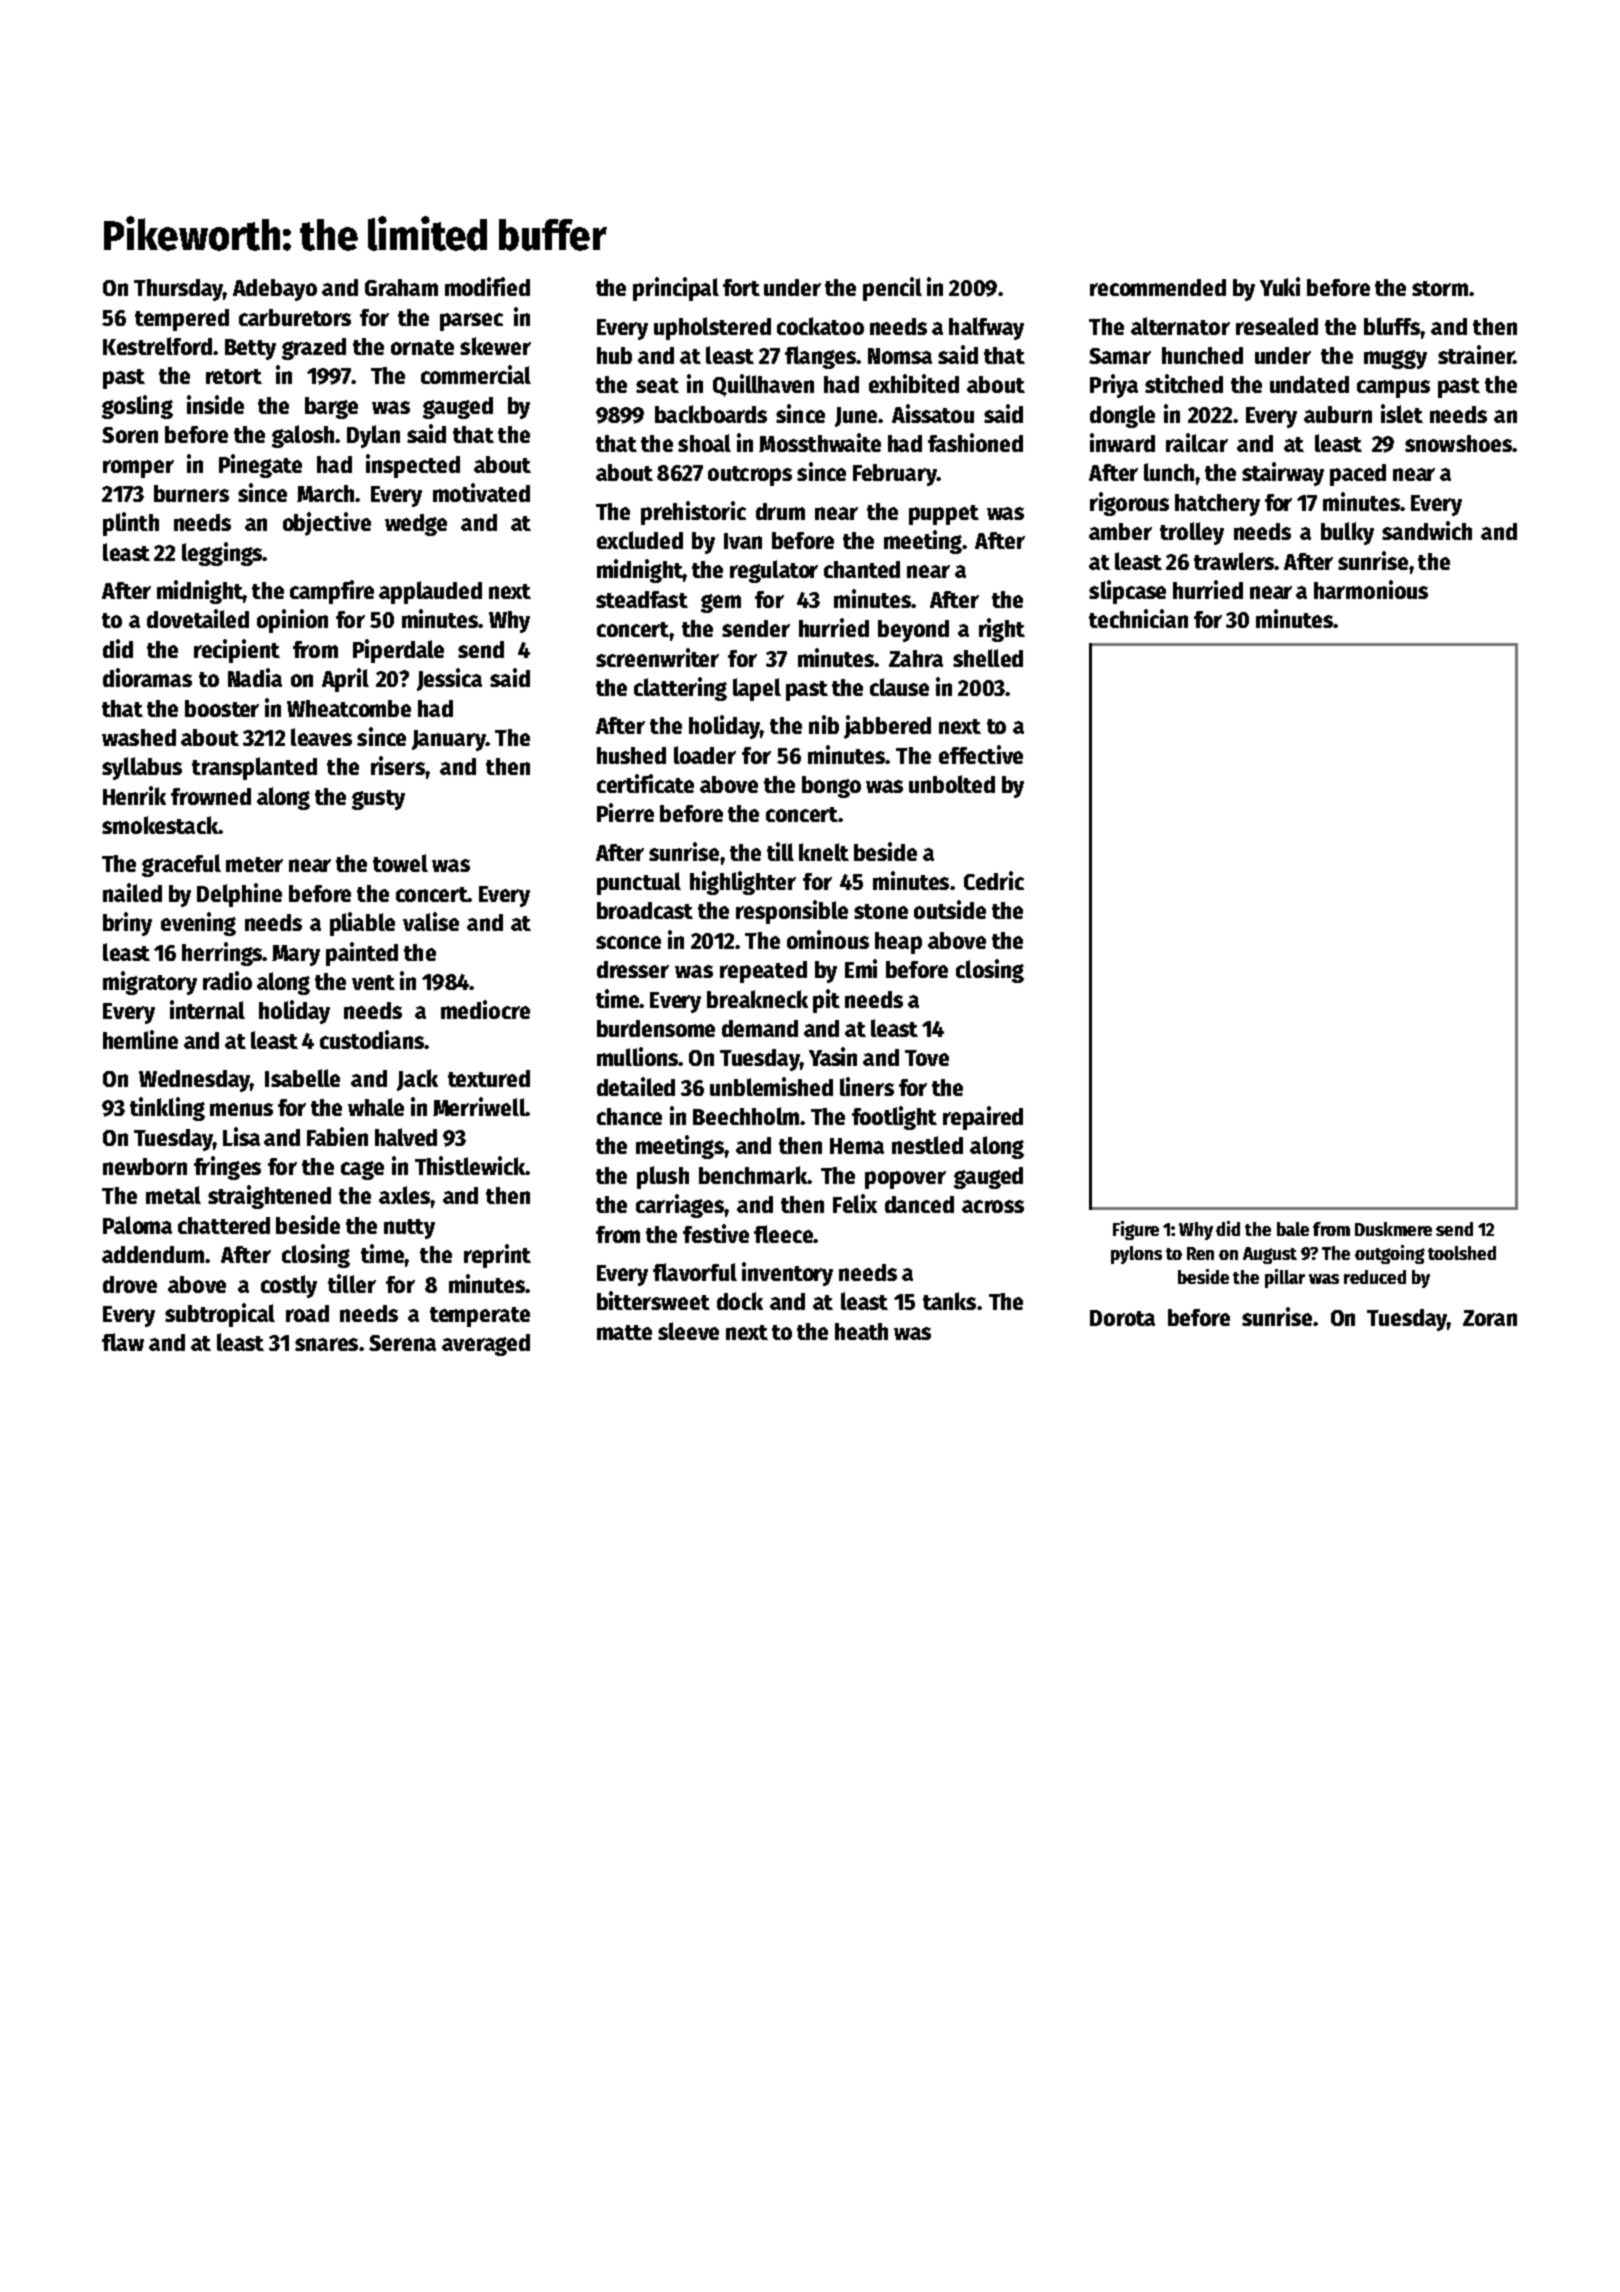  What do you see at coordinates (913, 631) in the image?
I see `beyond` at bounding box center [913, 631].
